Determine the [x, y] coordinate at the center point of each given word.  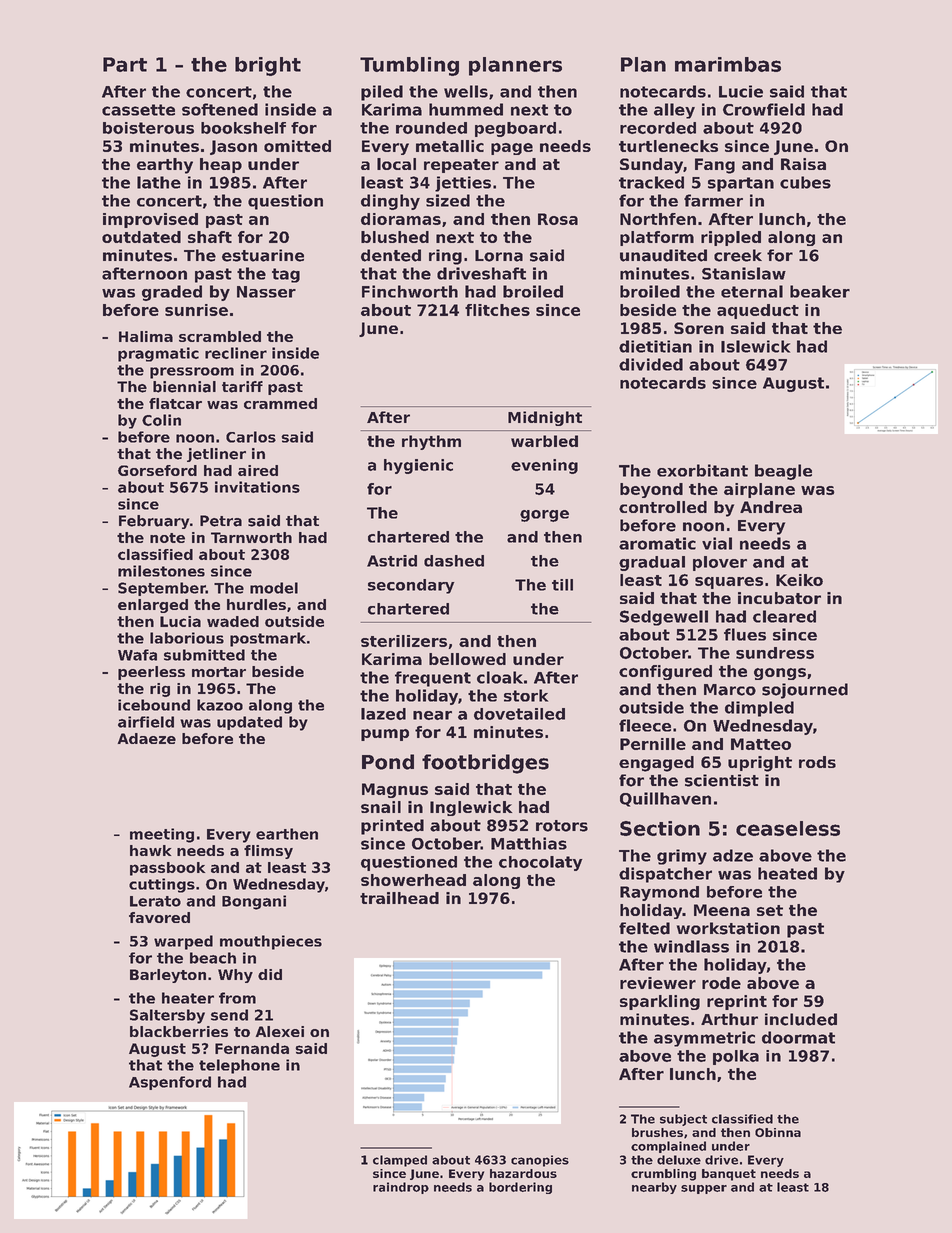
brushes [657, 1132]
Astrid [392, 561]
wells [466, 91]
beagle [783, 472]
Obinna [778, 1132]
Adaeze [146, 738]
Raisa [803, 164]
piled [382, 93]
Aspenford [170, 1083]
